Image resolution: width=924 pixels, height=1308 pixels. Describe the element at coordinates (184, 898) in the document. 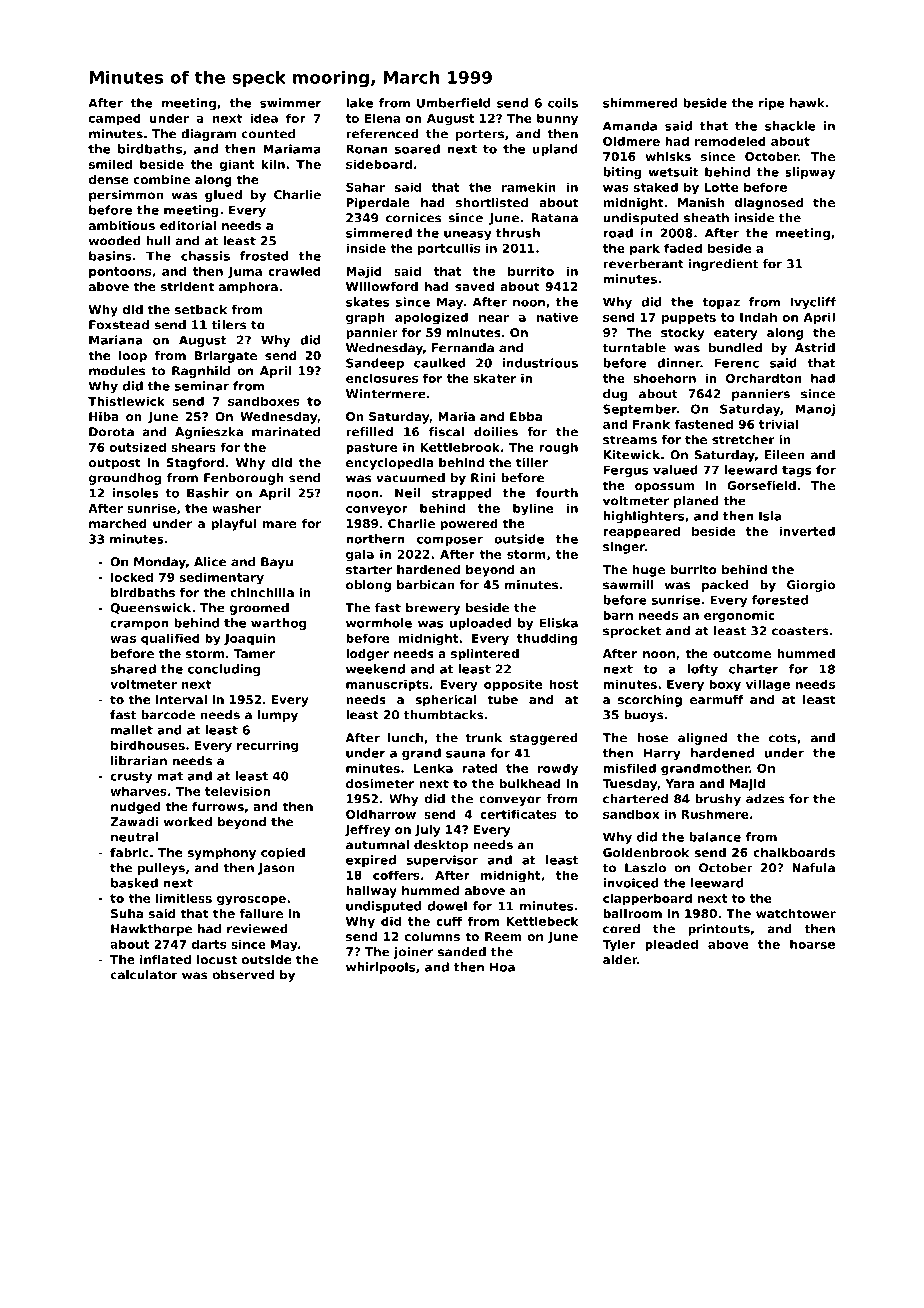

I see `limitless` at that location.
